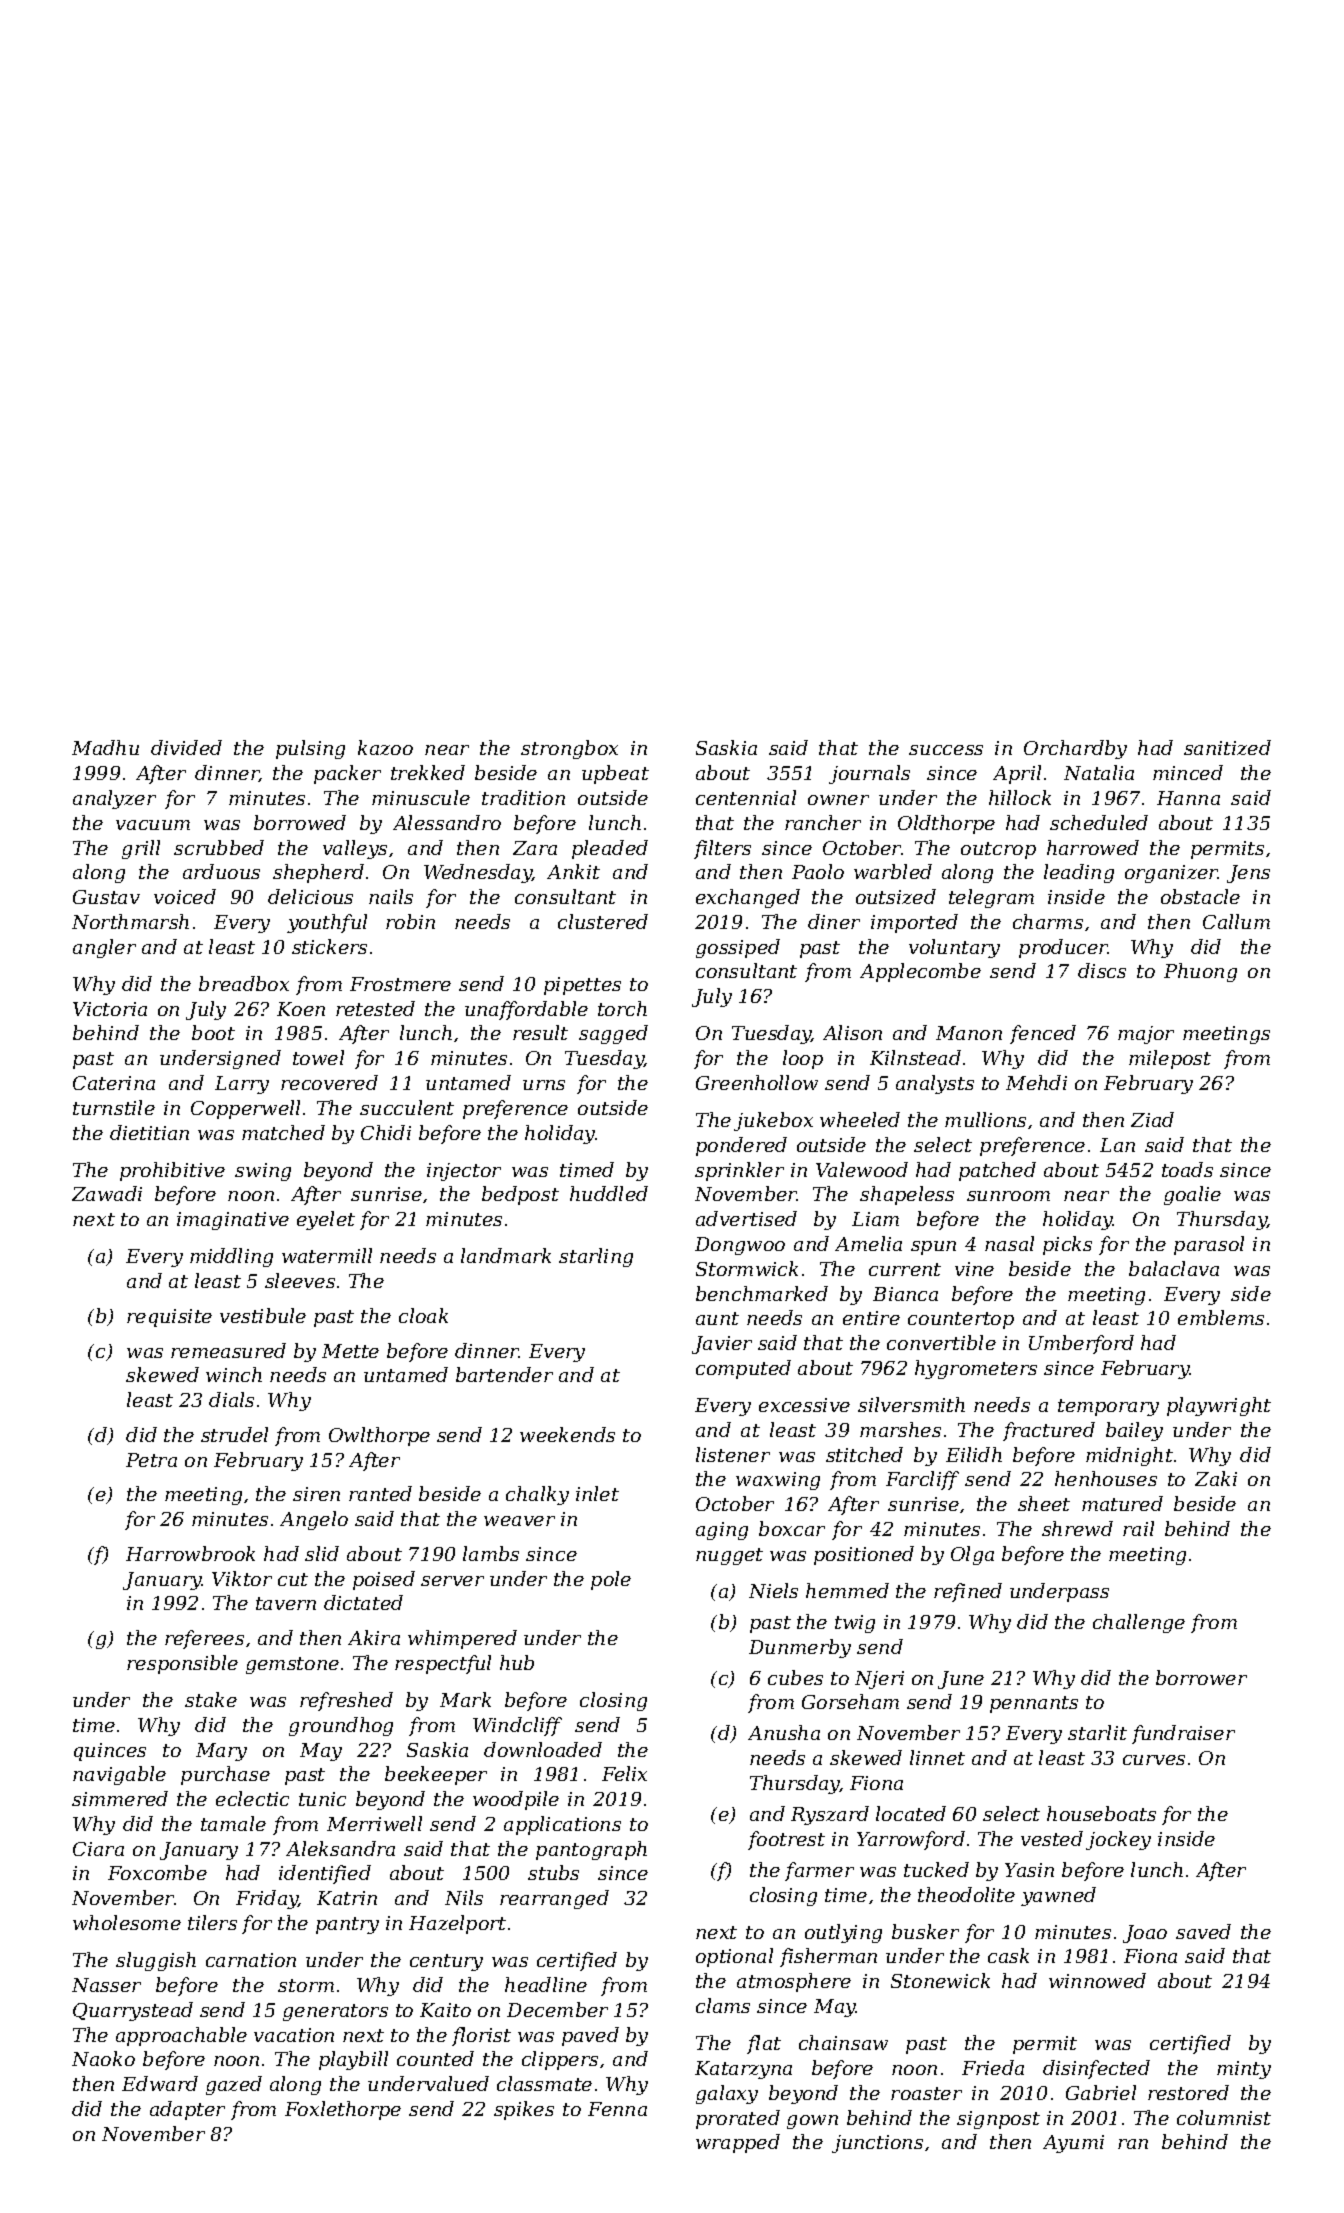 This screenshot has height=2213, width=1344. What do you see at coordinates (1200, 972) in the screenshot?
I see `Phuong` at bounding box center [1200, 972].
